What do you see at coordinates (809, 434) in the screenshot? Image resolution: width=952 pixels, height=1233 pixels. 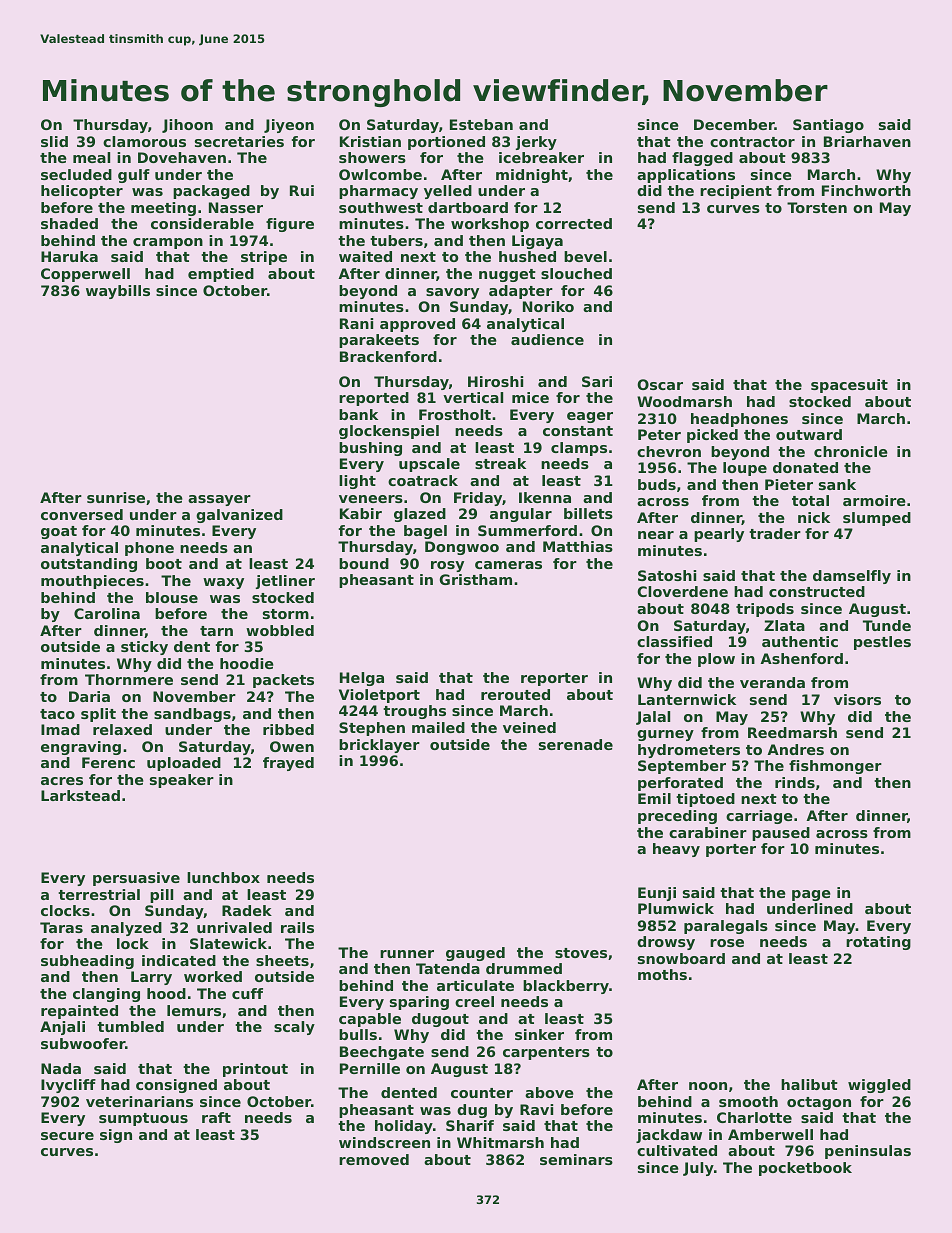 I see `outward` at bounding box center [809, 434].
